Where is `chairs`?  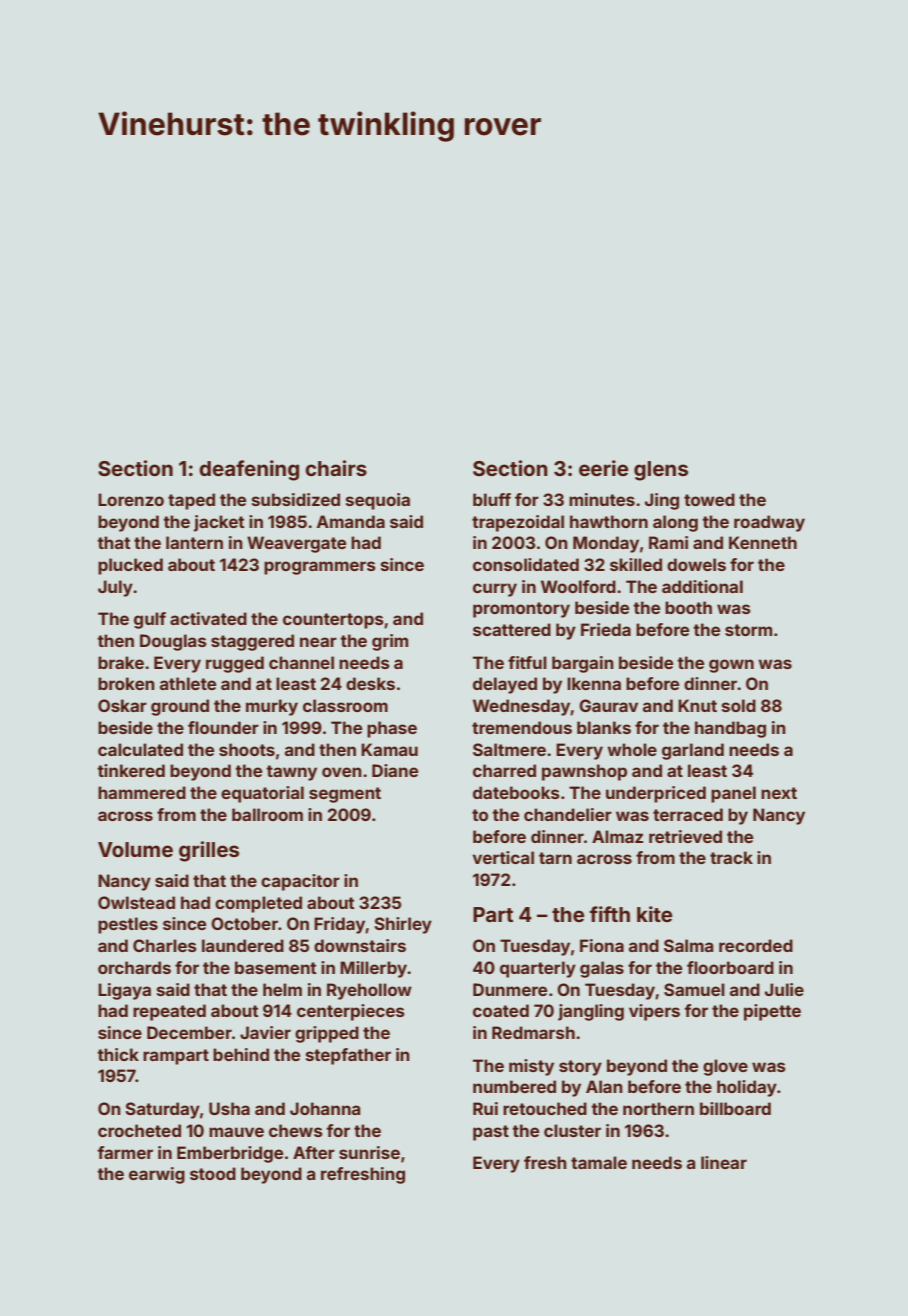 chairs is located at coordinates (336, 468).
